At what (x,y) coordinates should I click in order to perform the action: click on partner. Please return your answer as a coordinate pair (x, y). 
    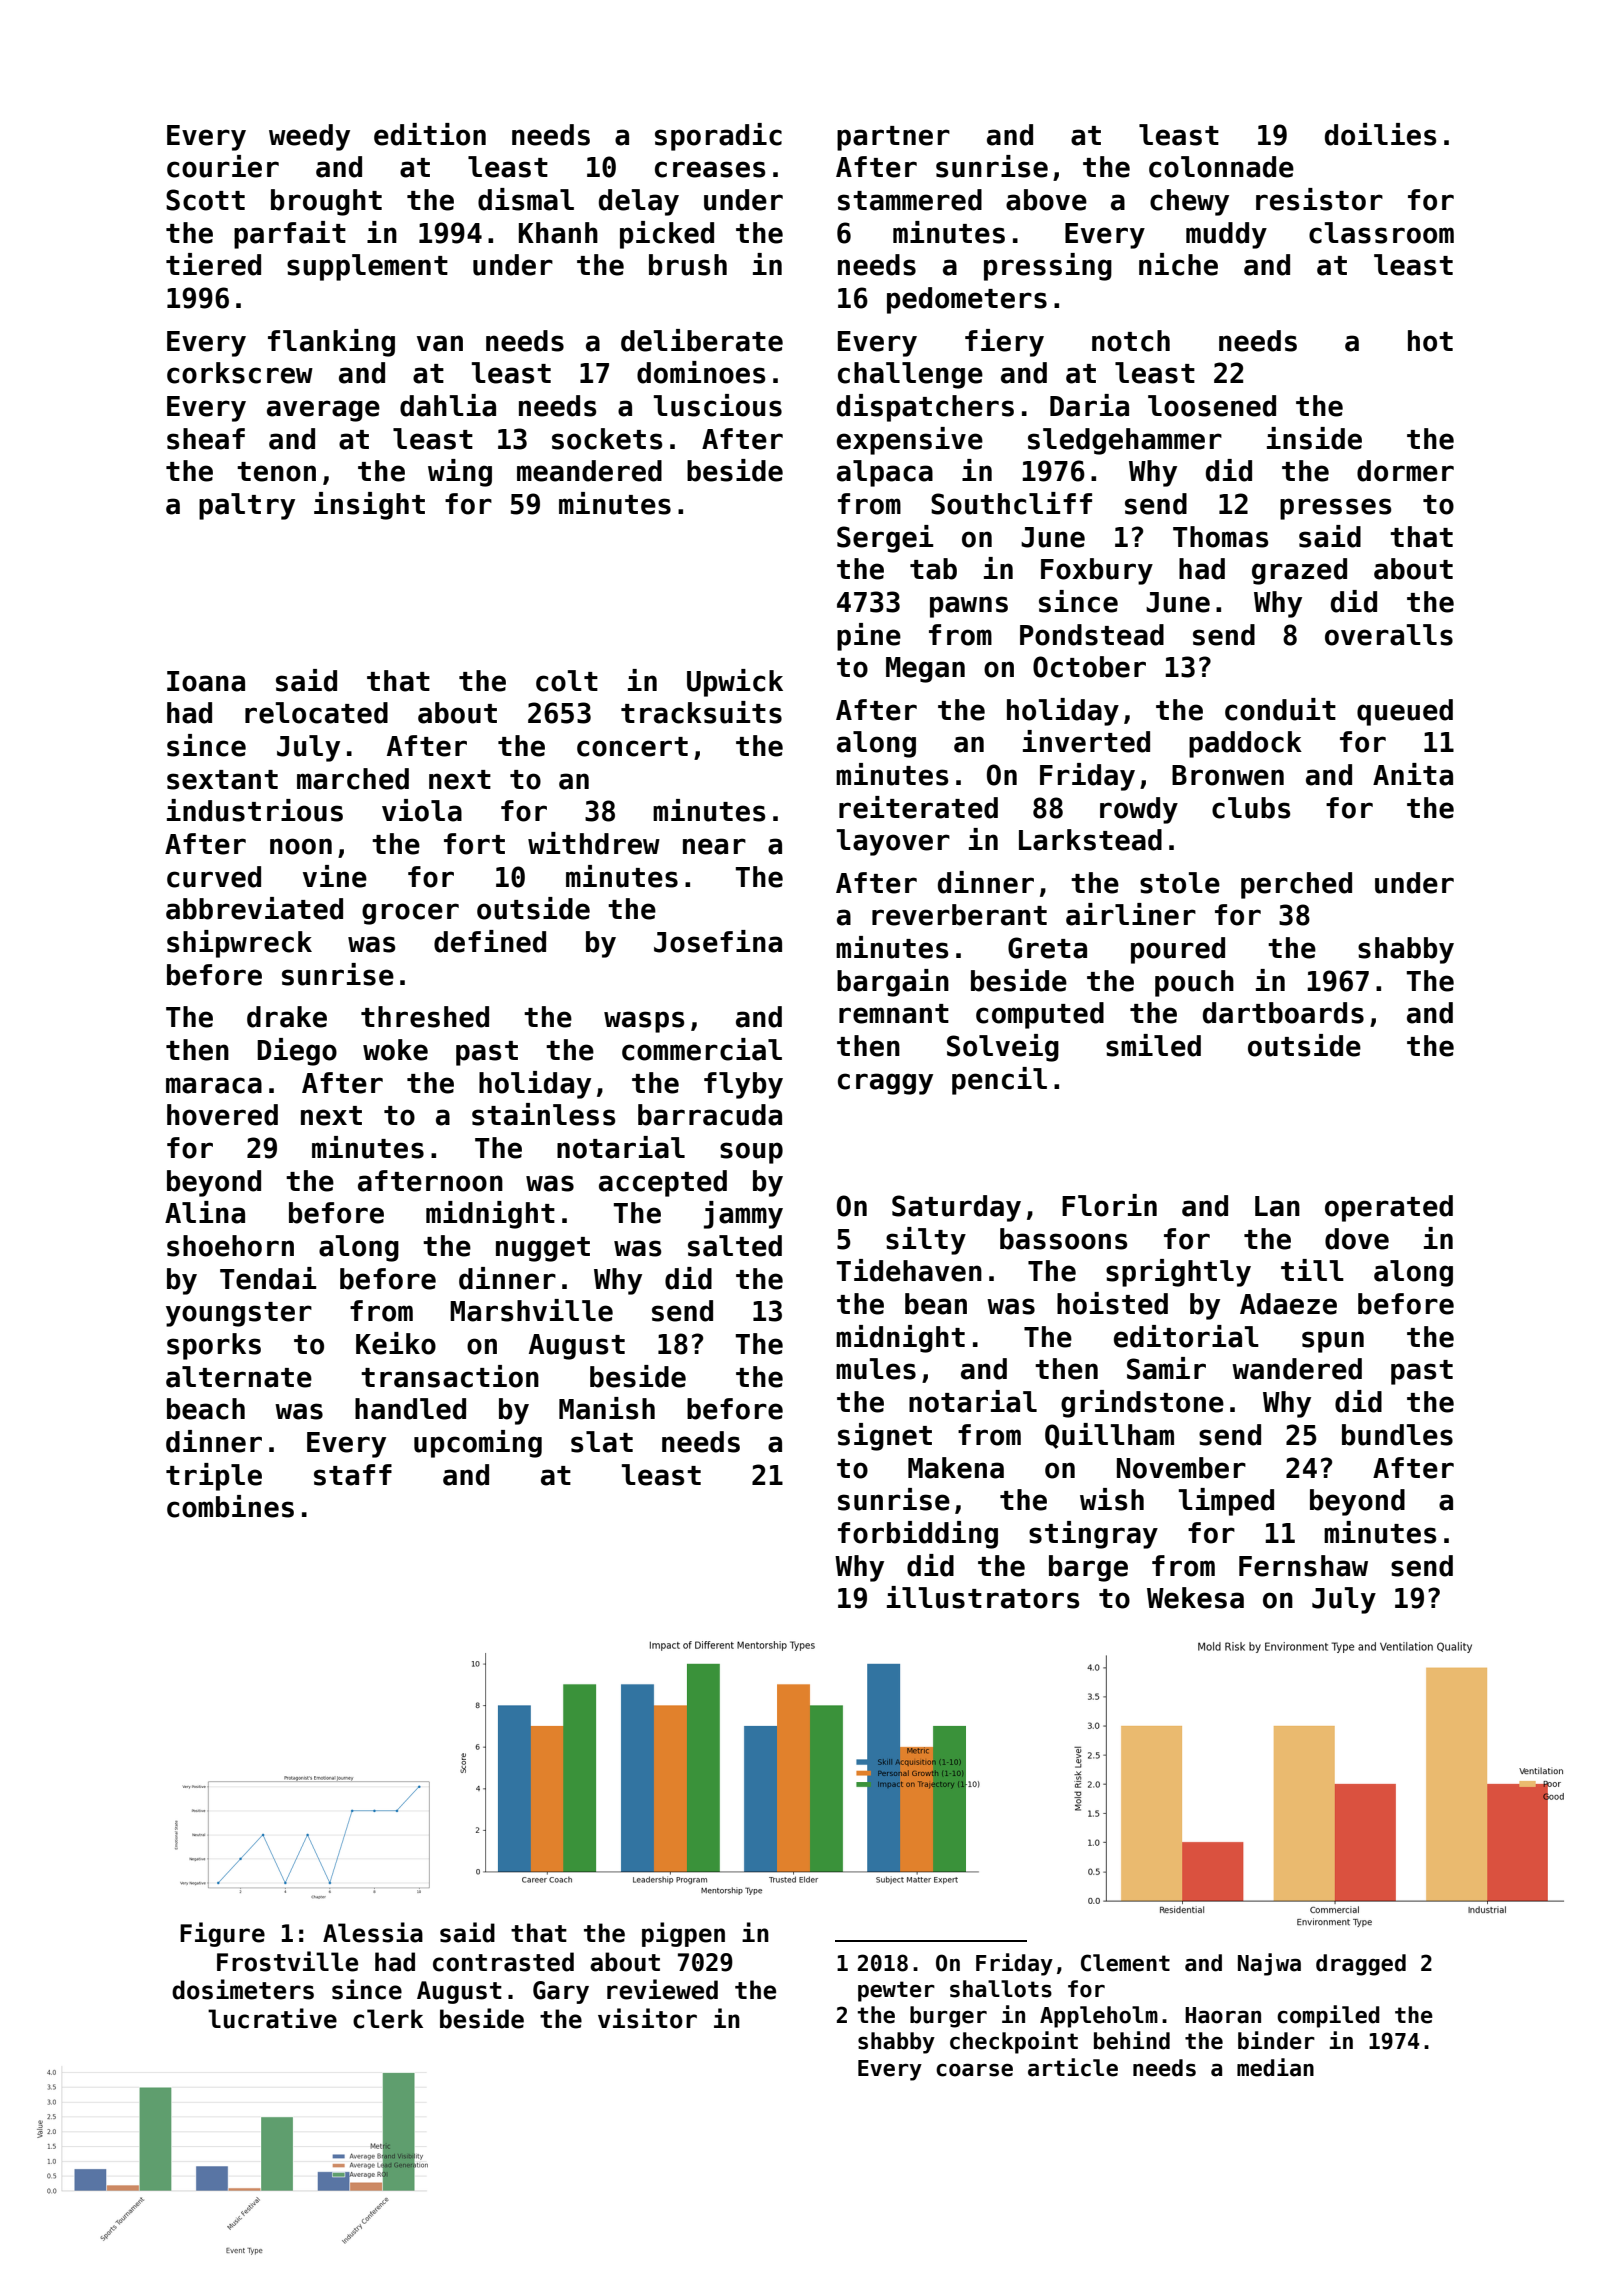
    Looking at the image, I should click on (893, 138).
